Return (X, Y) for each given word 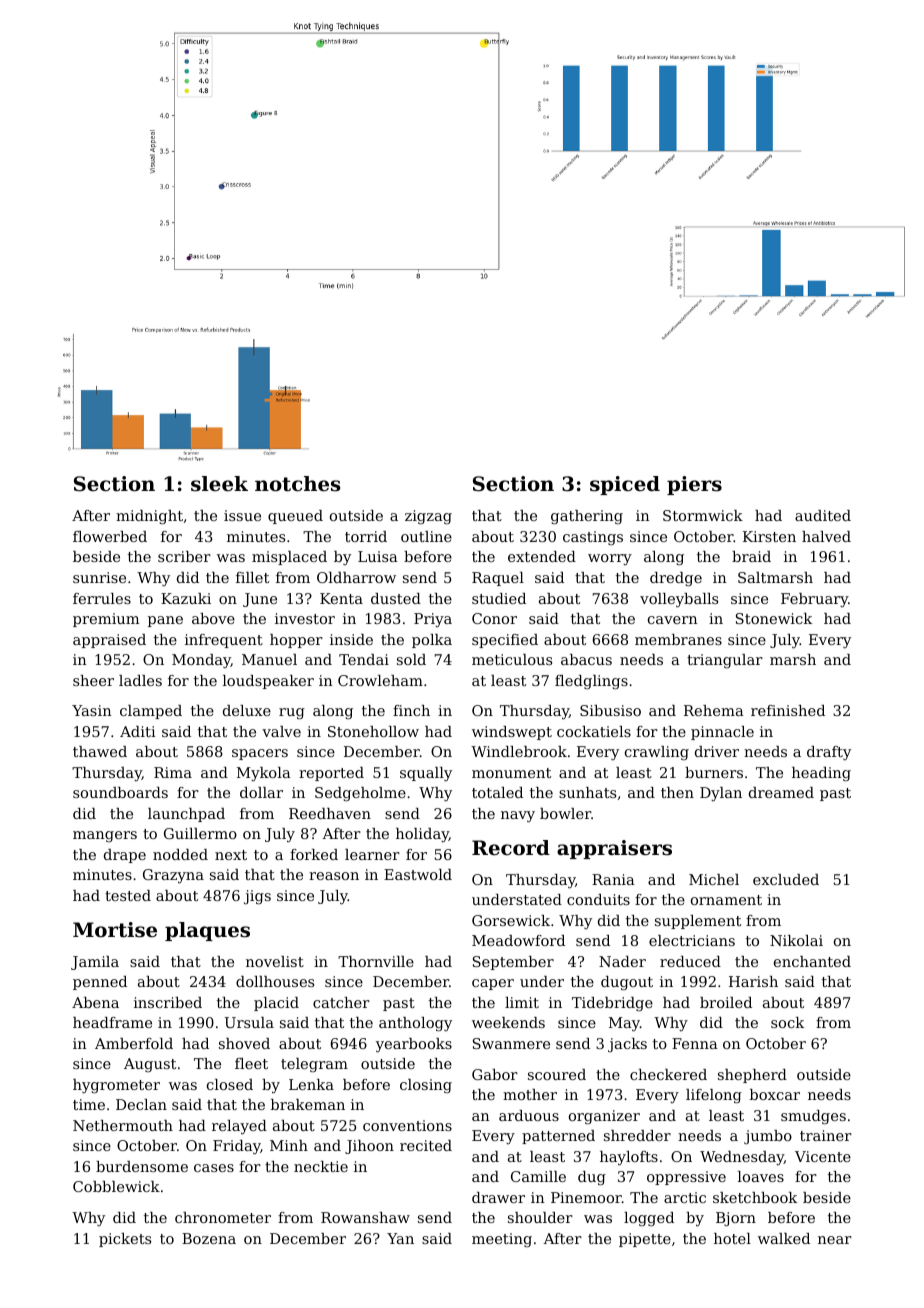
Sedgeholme (360, 794)
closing (426, 1086)
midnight (149, 517)
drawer (498, 1197)
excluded (786, 879)
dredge (676, 579)
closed (230, 1084)
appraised (109, 641)
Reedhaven (330, 813)
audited (823, 515)
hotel (732, 1238)
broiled (726, 1002)
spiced (625, 485)
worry (610, 559)
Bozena (209, 1238)
